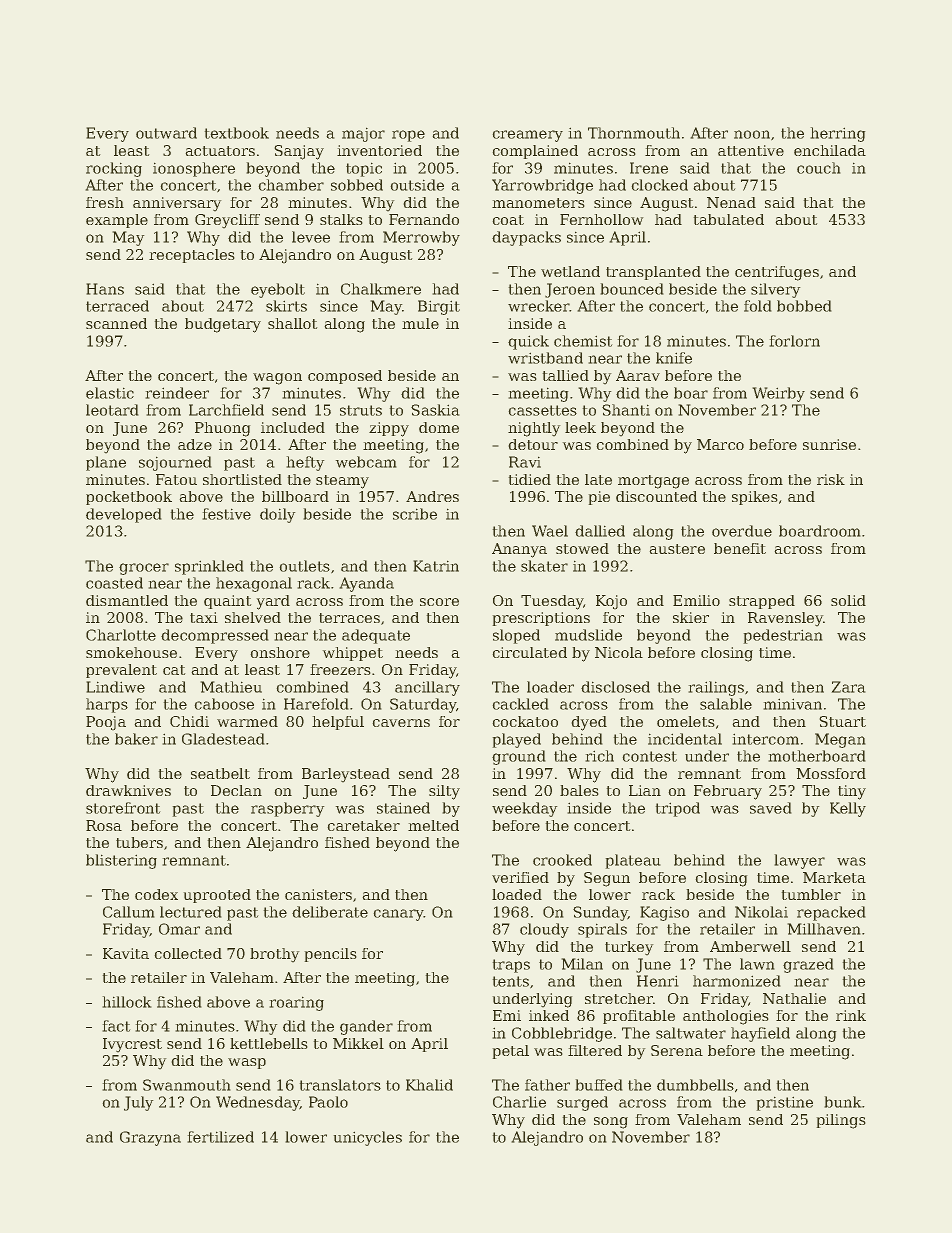 Image resolution: width=952 pixels, height=1233 pixels. What do you see at coordinates (526, 238) in the image?
I see `daypacks` at bounding box center [526, 238].
